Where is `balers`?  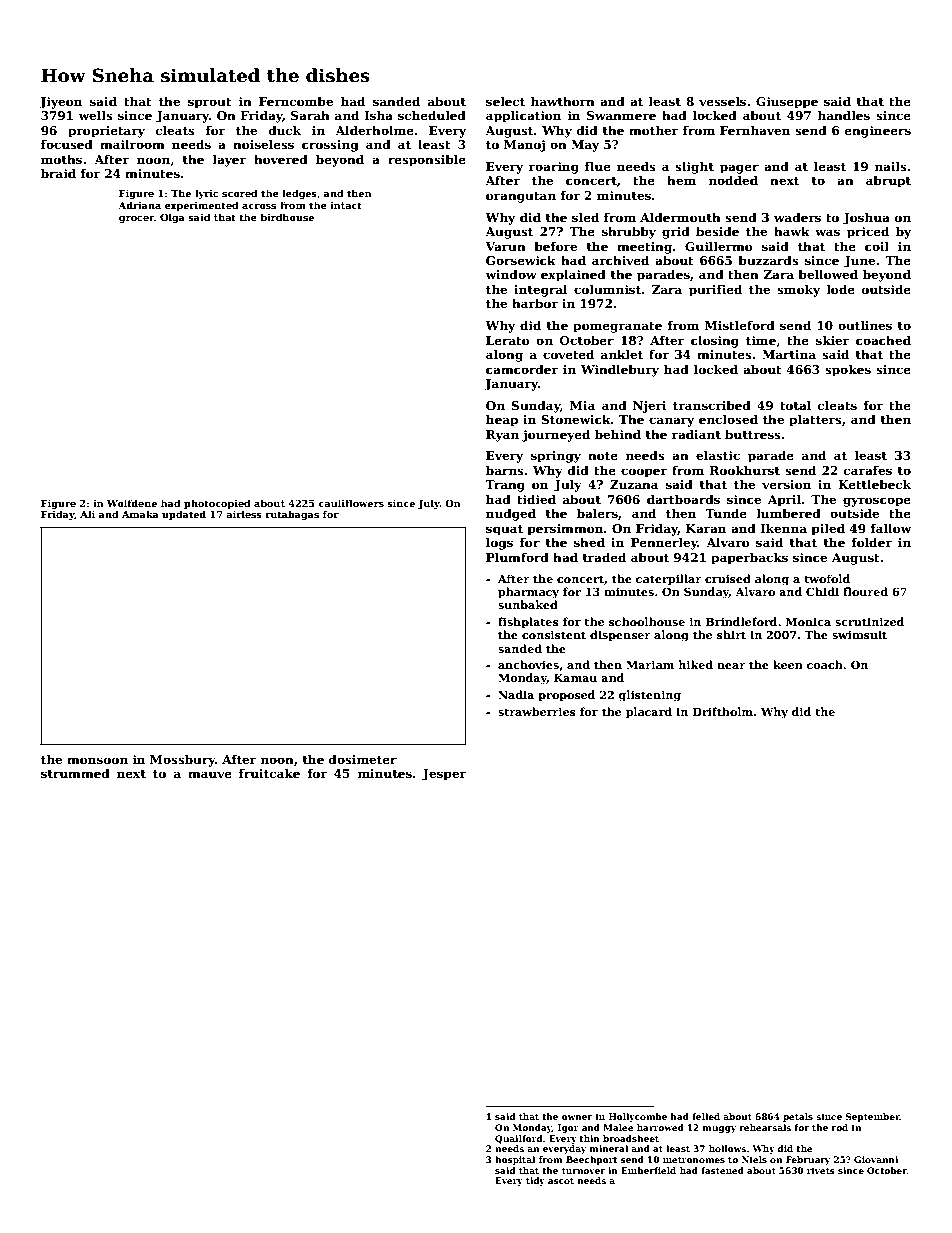
balers is located at coordinates (597, 513).
